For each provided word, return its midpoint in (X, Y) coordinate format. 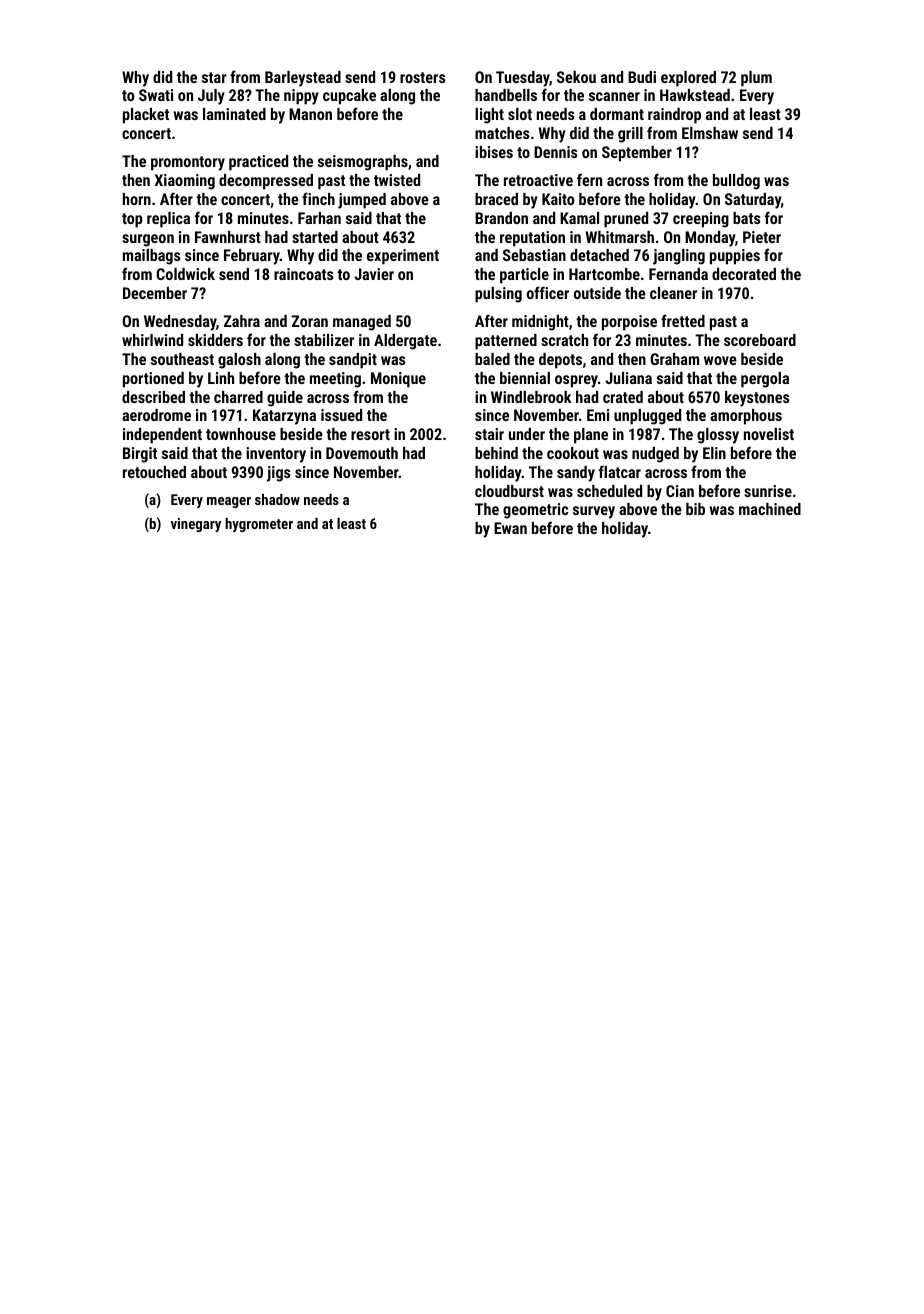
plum (756, 79)
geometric (535, 511)
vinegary (196, 525)
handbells (506, 95)
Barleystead (303, 79)
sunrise (768, 491)
